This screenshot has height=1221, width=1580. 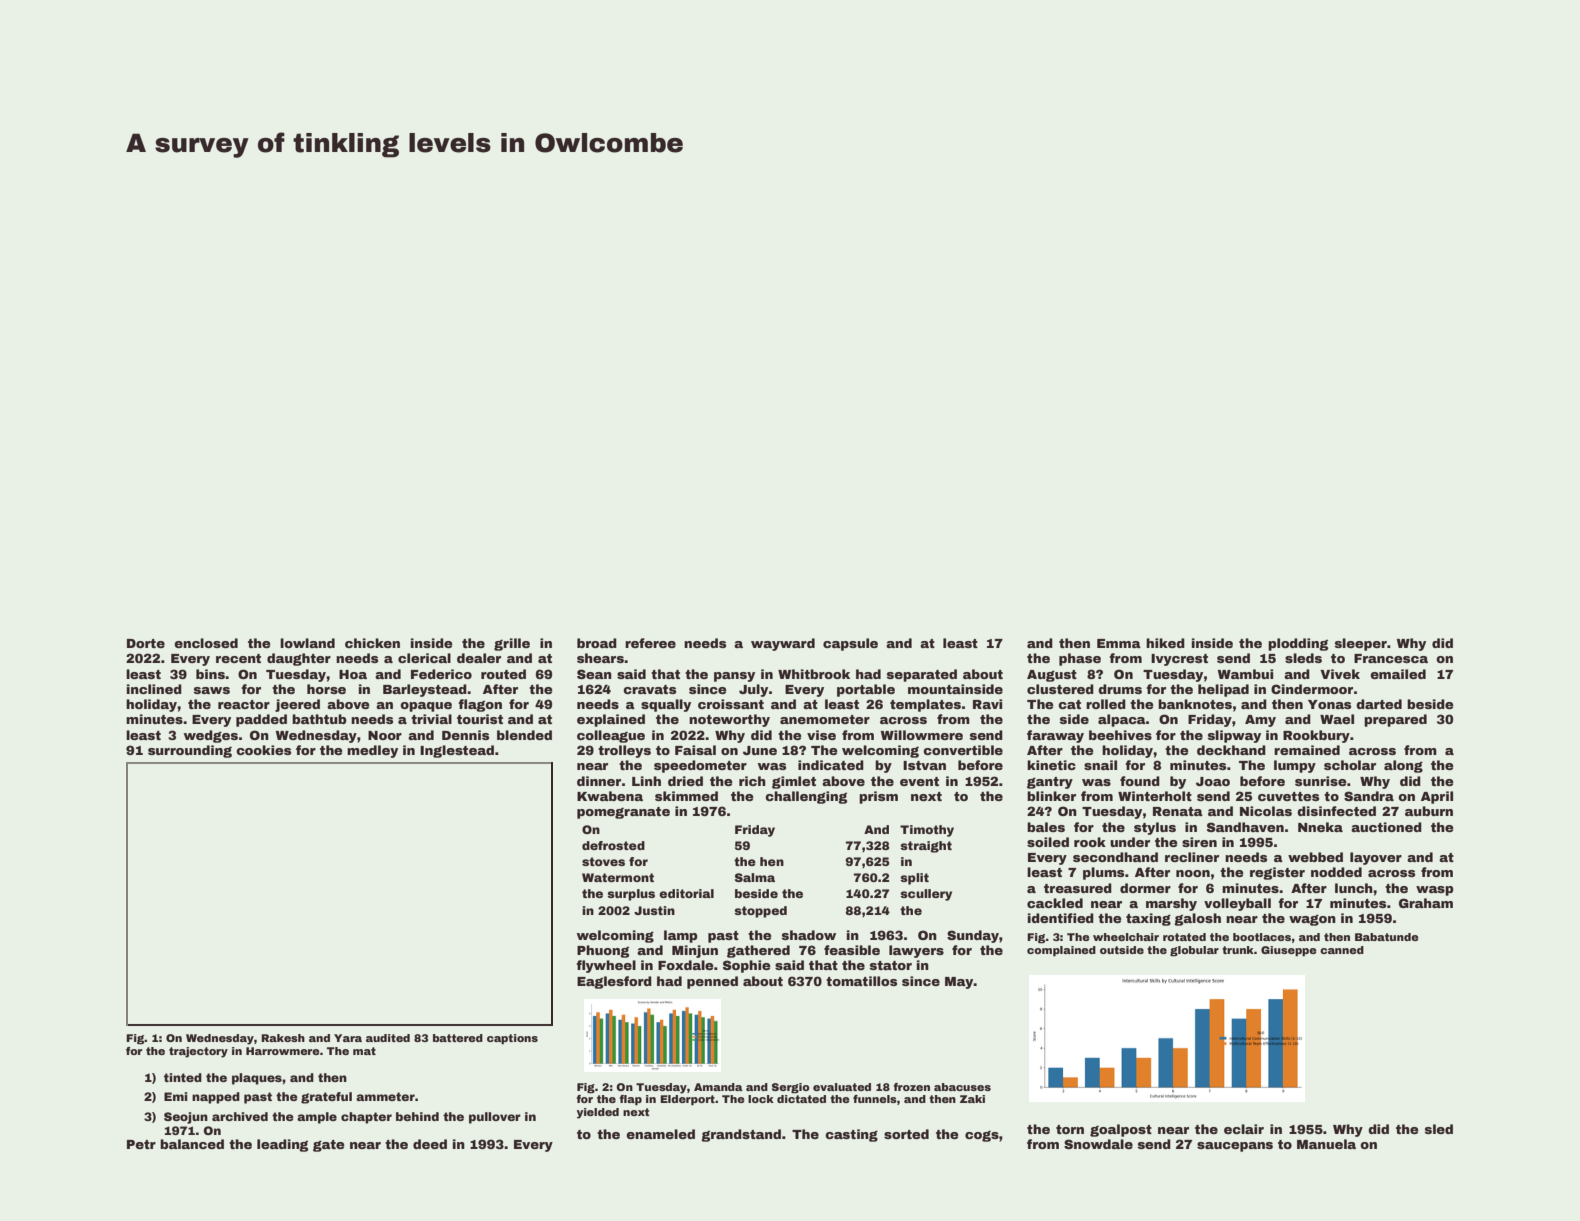 I want to click on abacuses, so click(x=962, y=1087).
